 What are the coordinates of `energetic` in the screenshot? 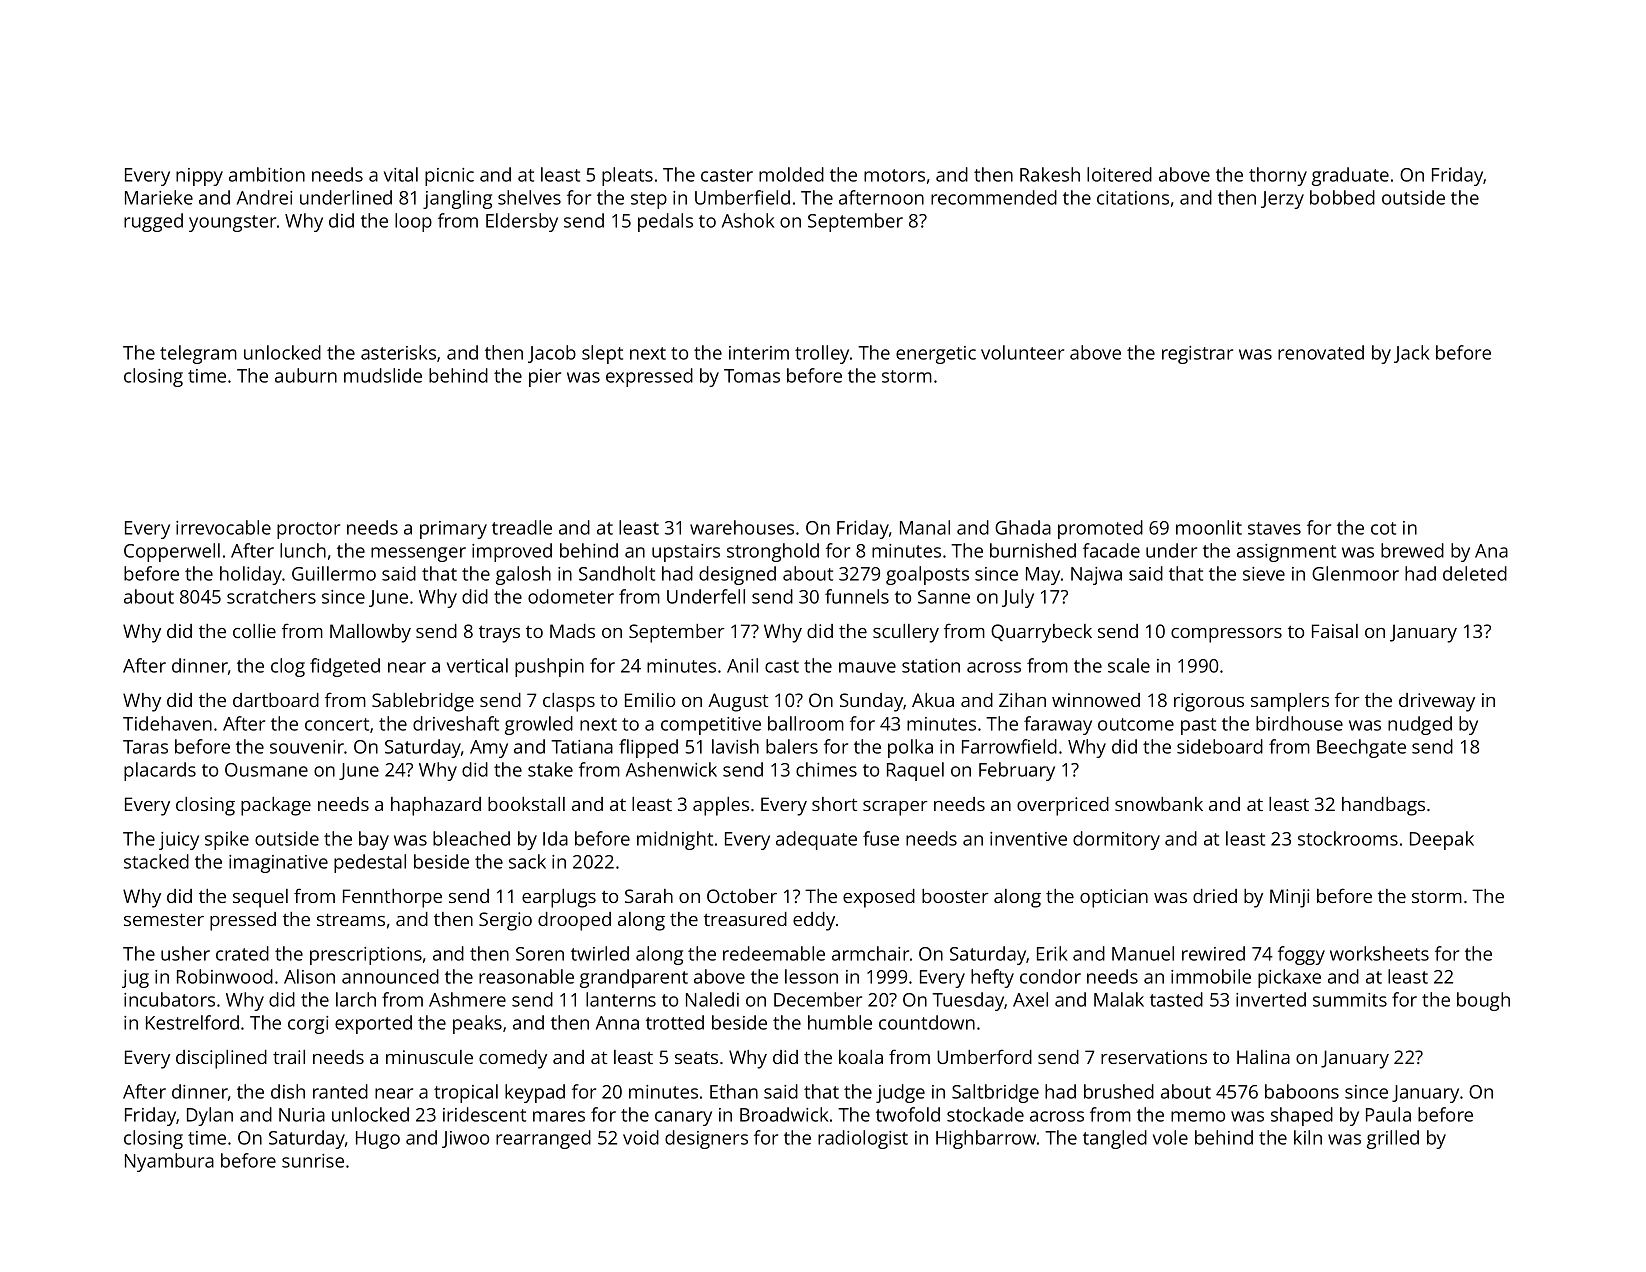 It's located at (936, 355).
